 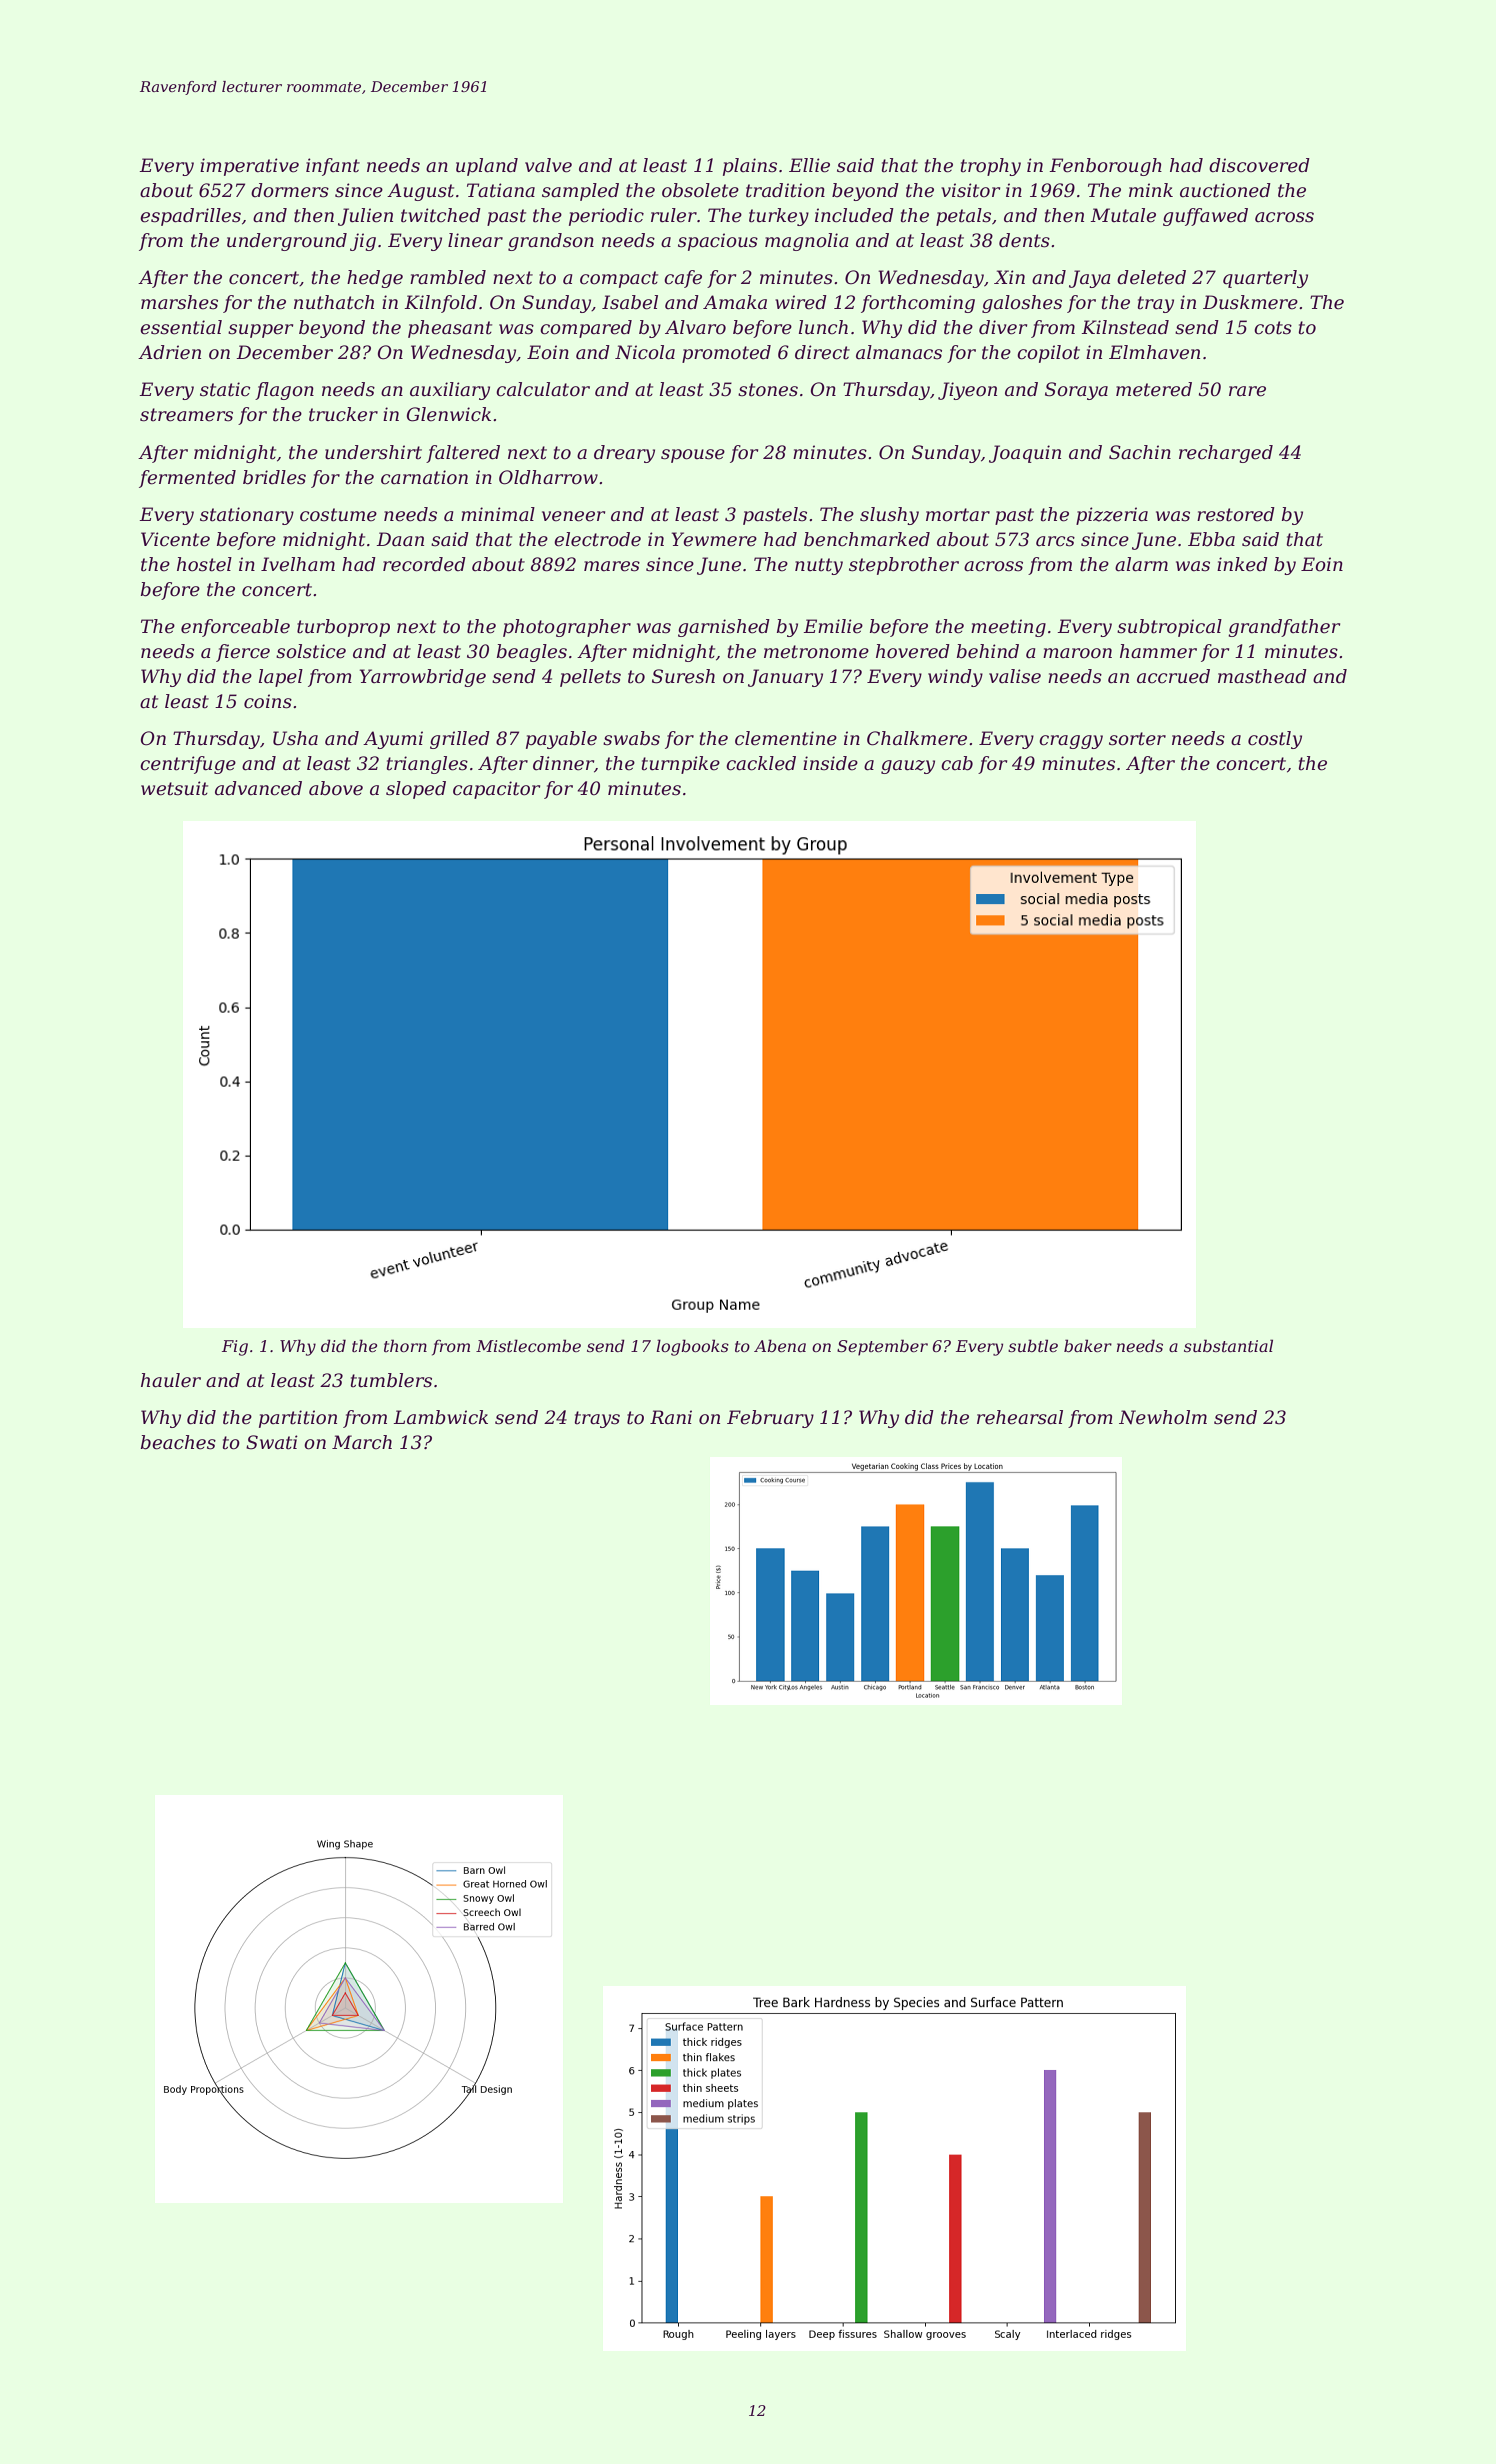 I want to click on Mistlecombe, so click(x=528, y=1345).
